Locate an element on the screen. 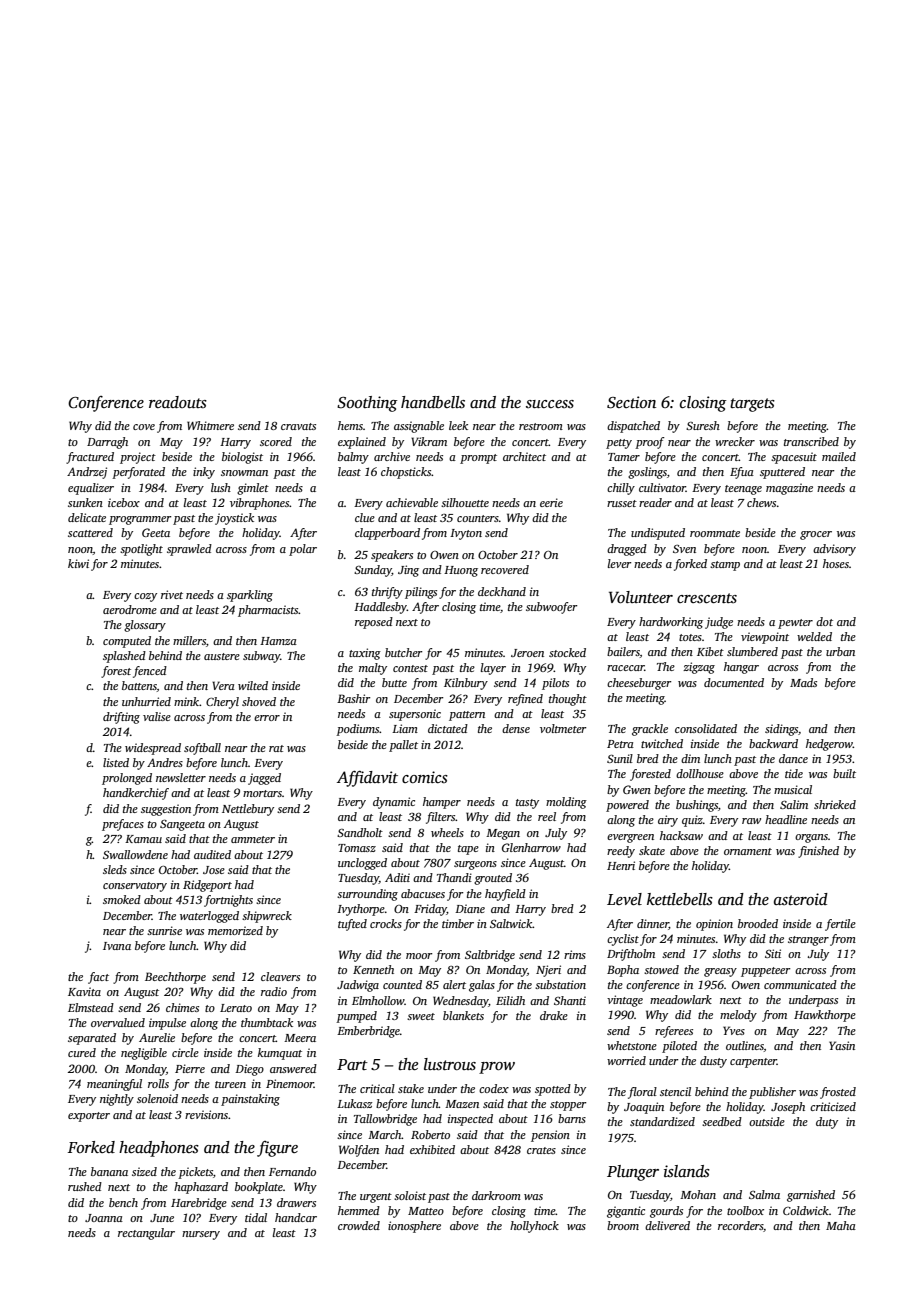  equalizer is located at coordinates (91, 489).
